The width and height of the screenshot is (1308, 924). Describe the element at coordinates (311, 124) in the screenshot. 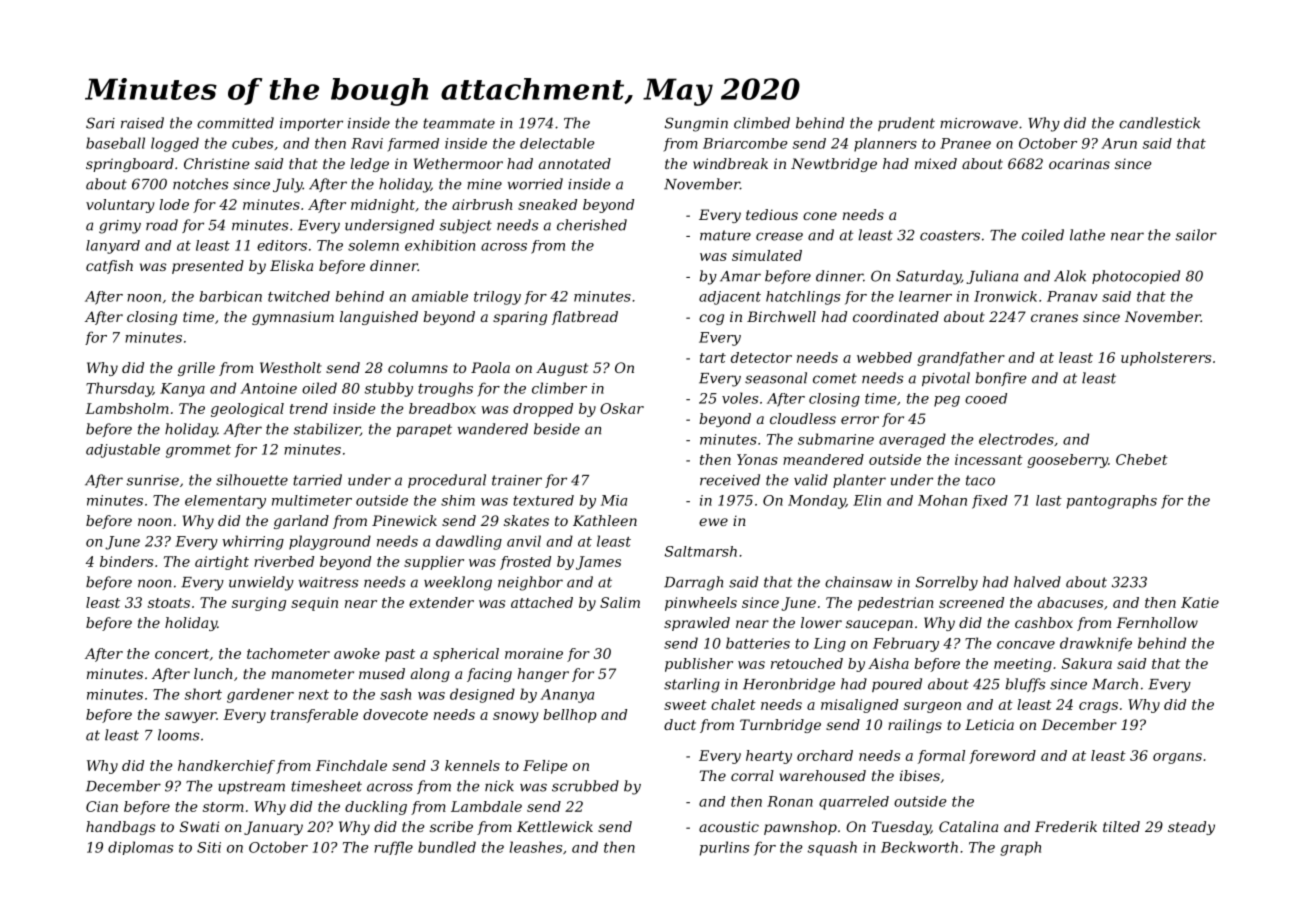

I see `importer` at that location.
